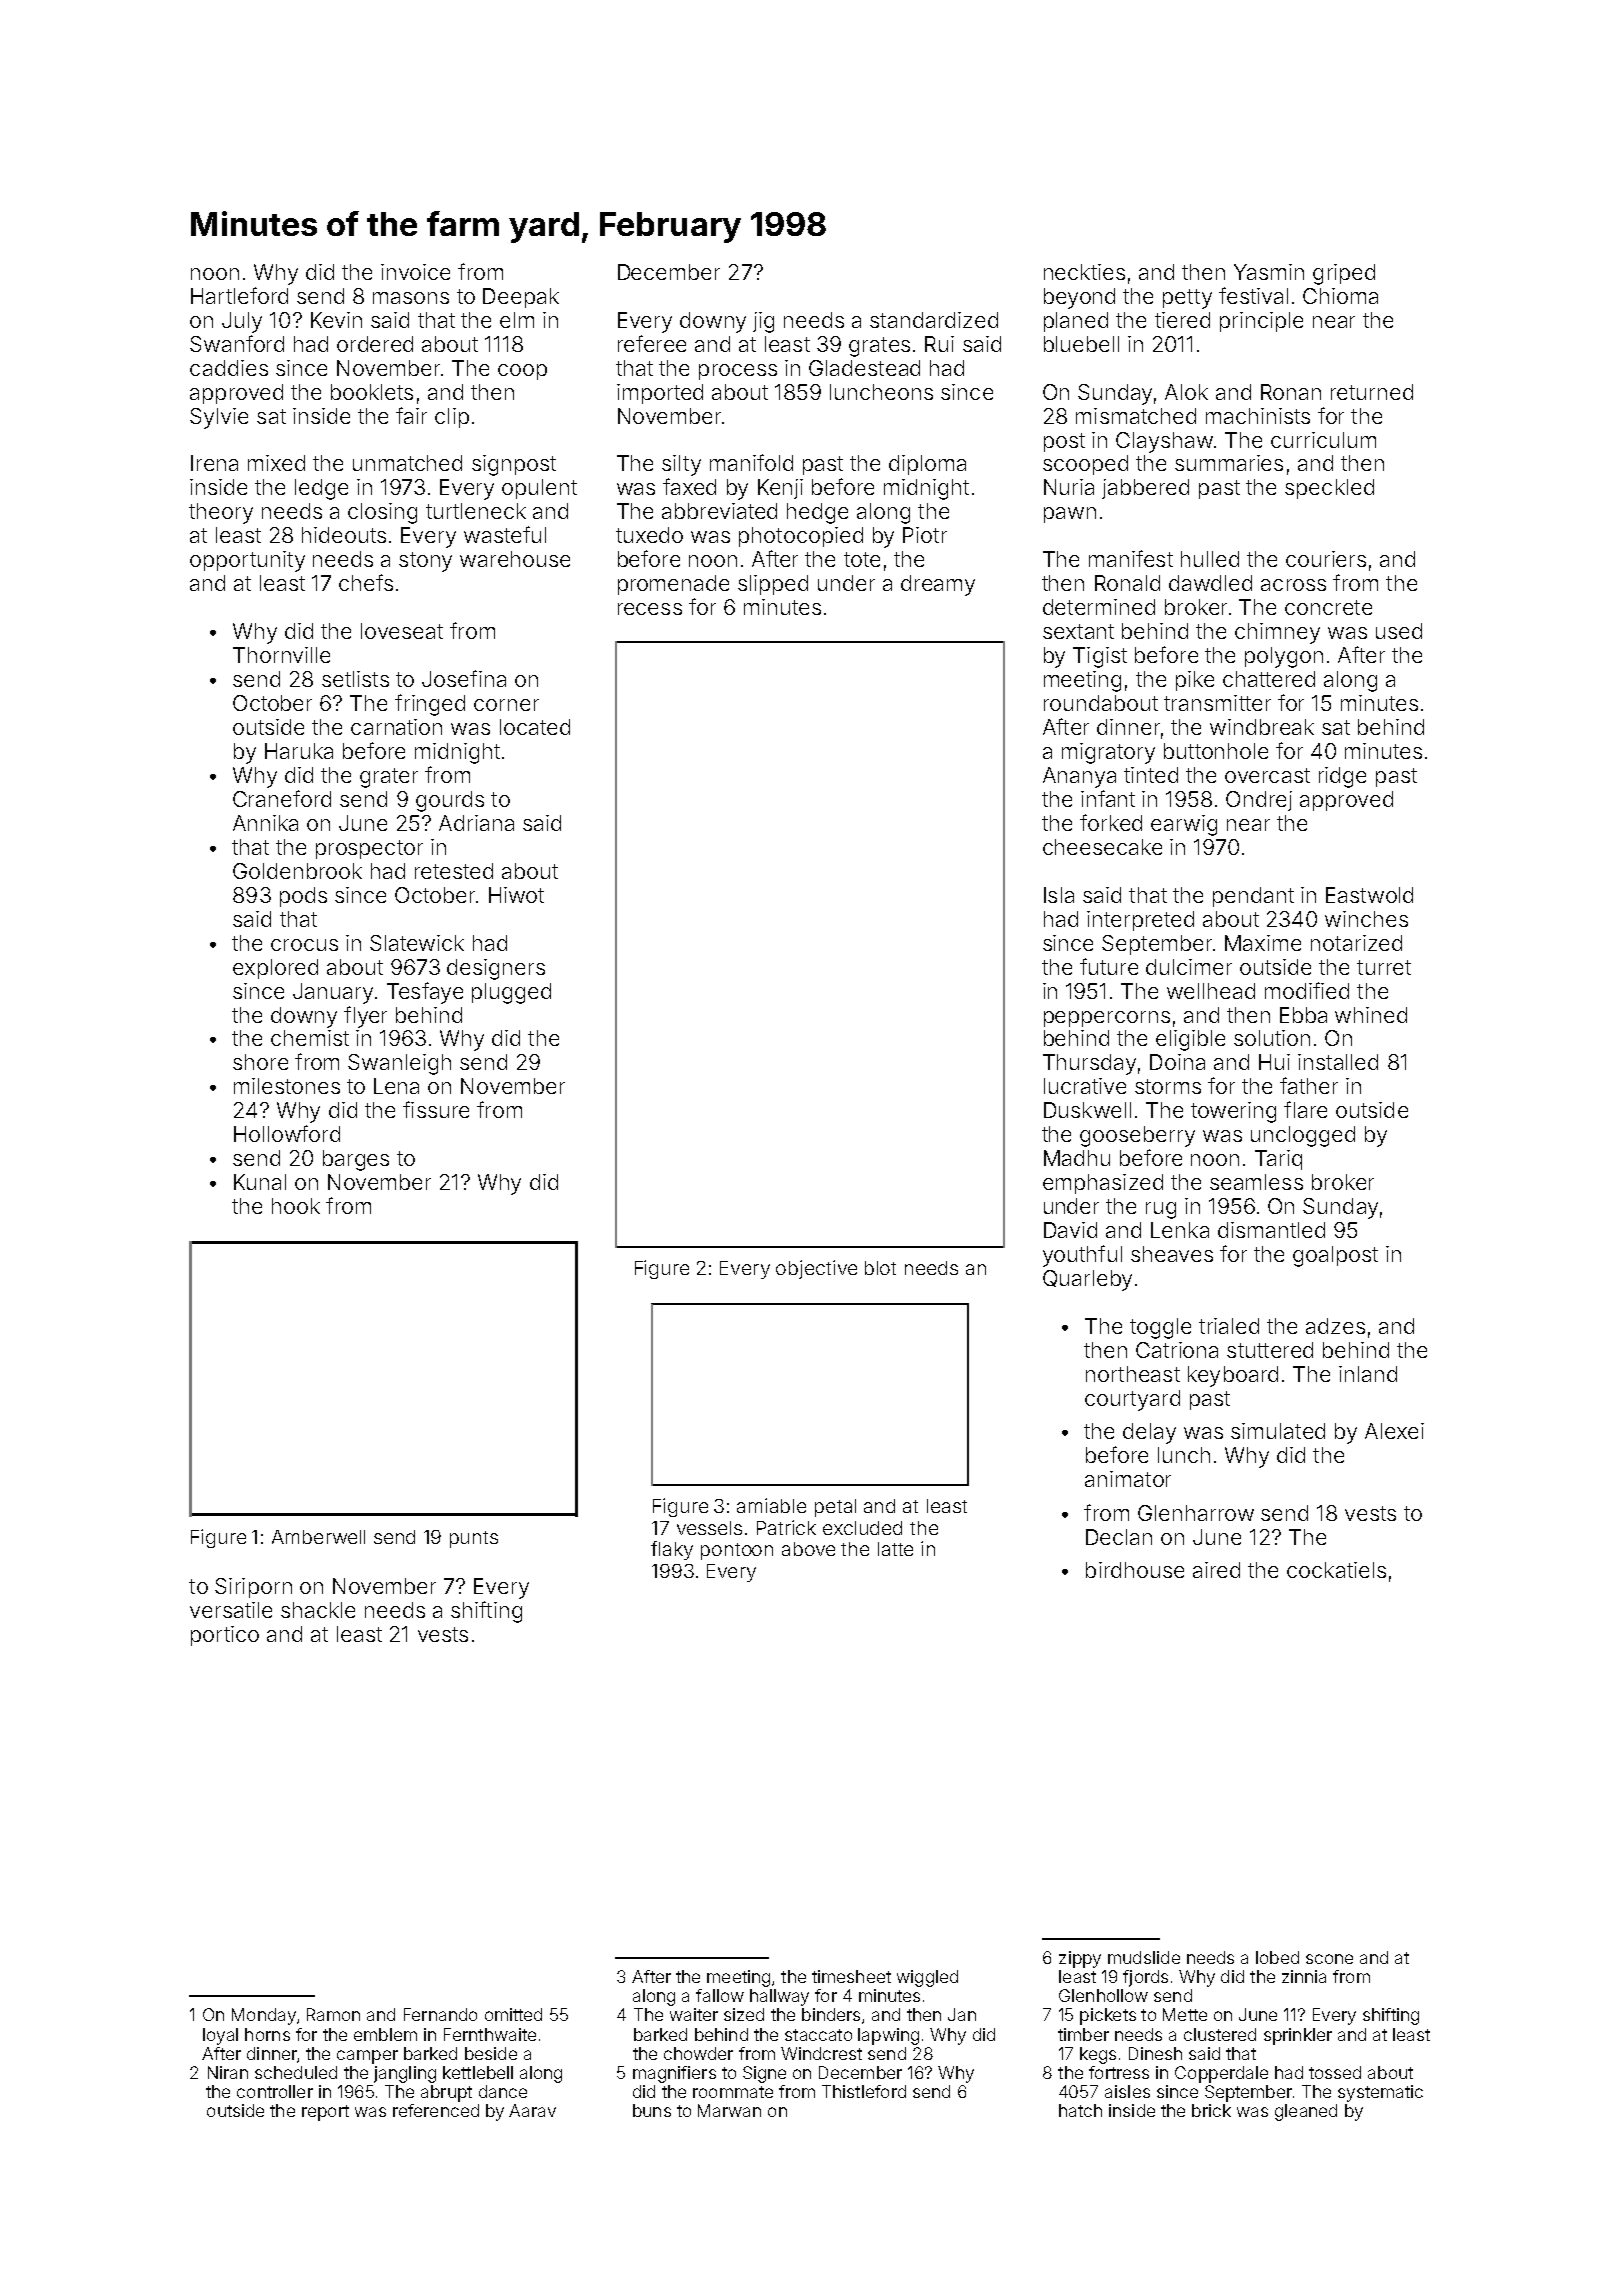  Describe the element at coordinates (1371, 1015) in the screenshot. I see `whined` at that location.
